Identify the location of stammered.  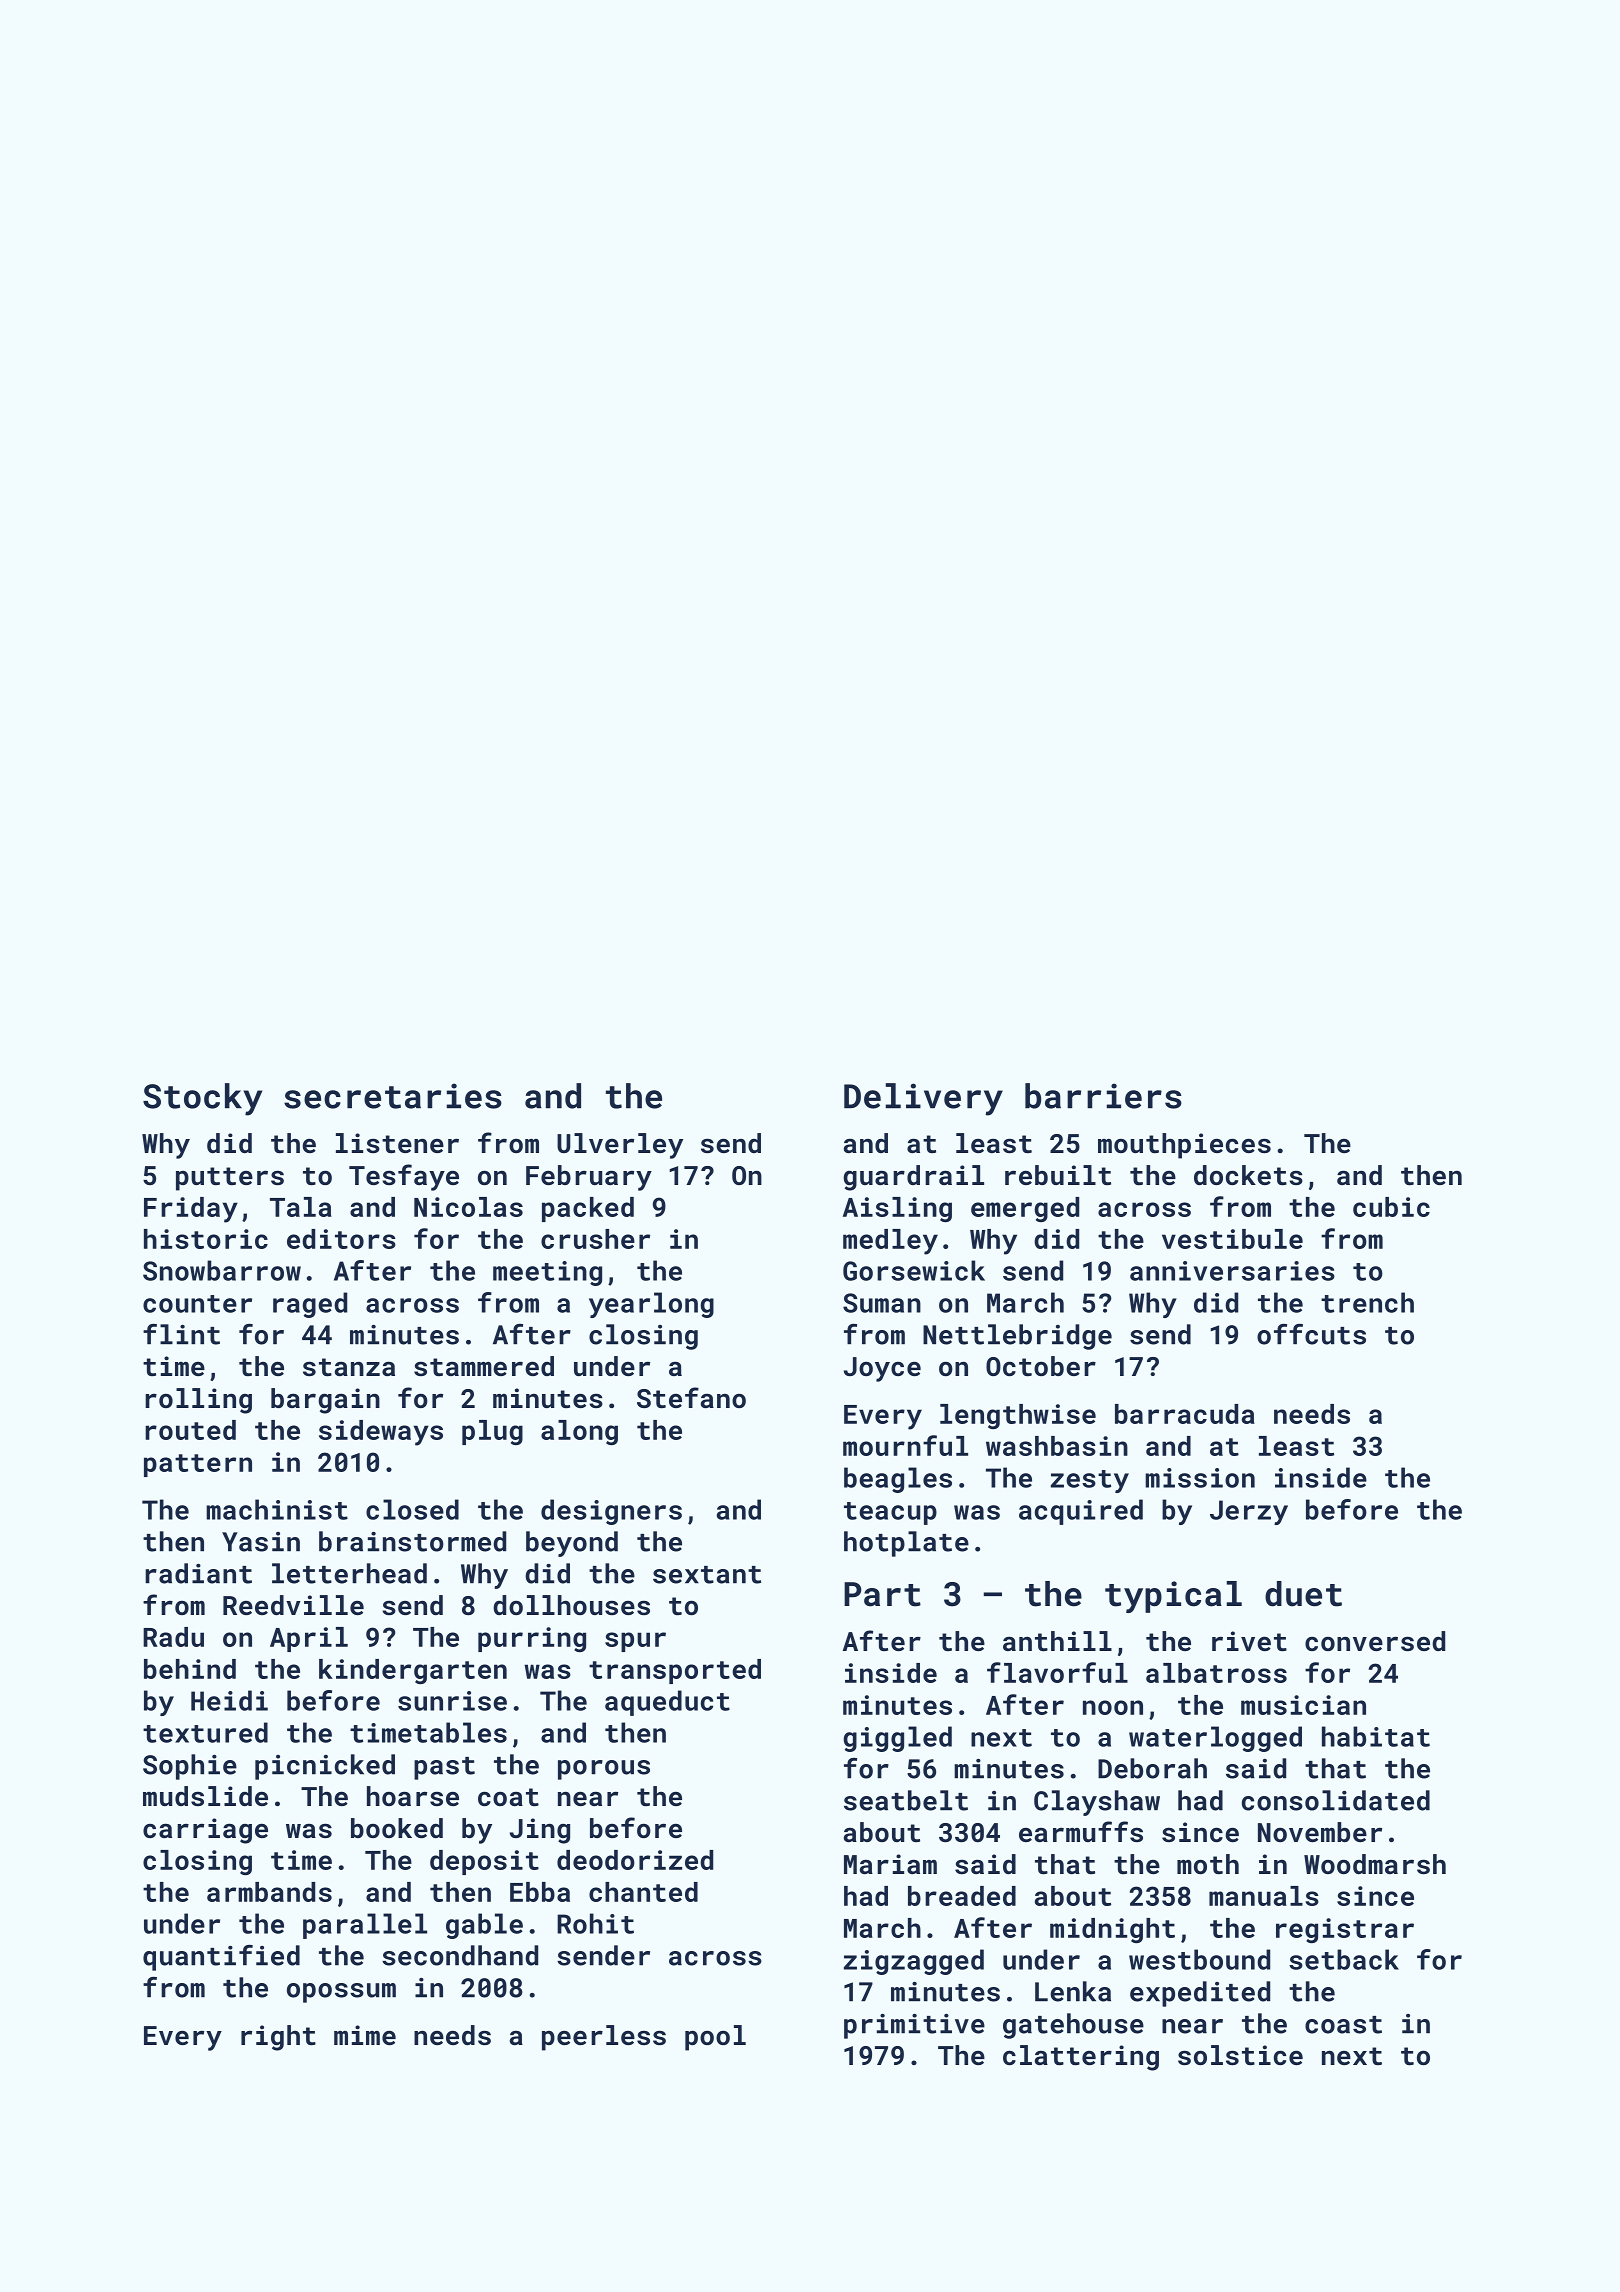
(484, 1366).
